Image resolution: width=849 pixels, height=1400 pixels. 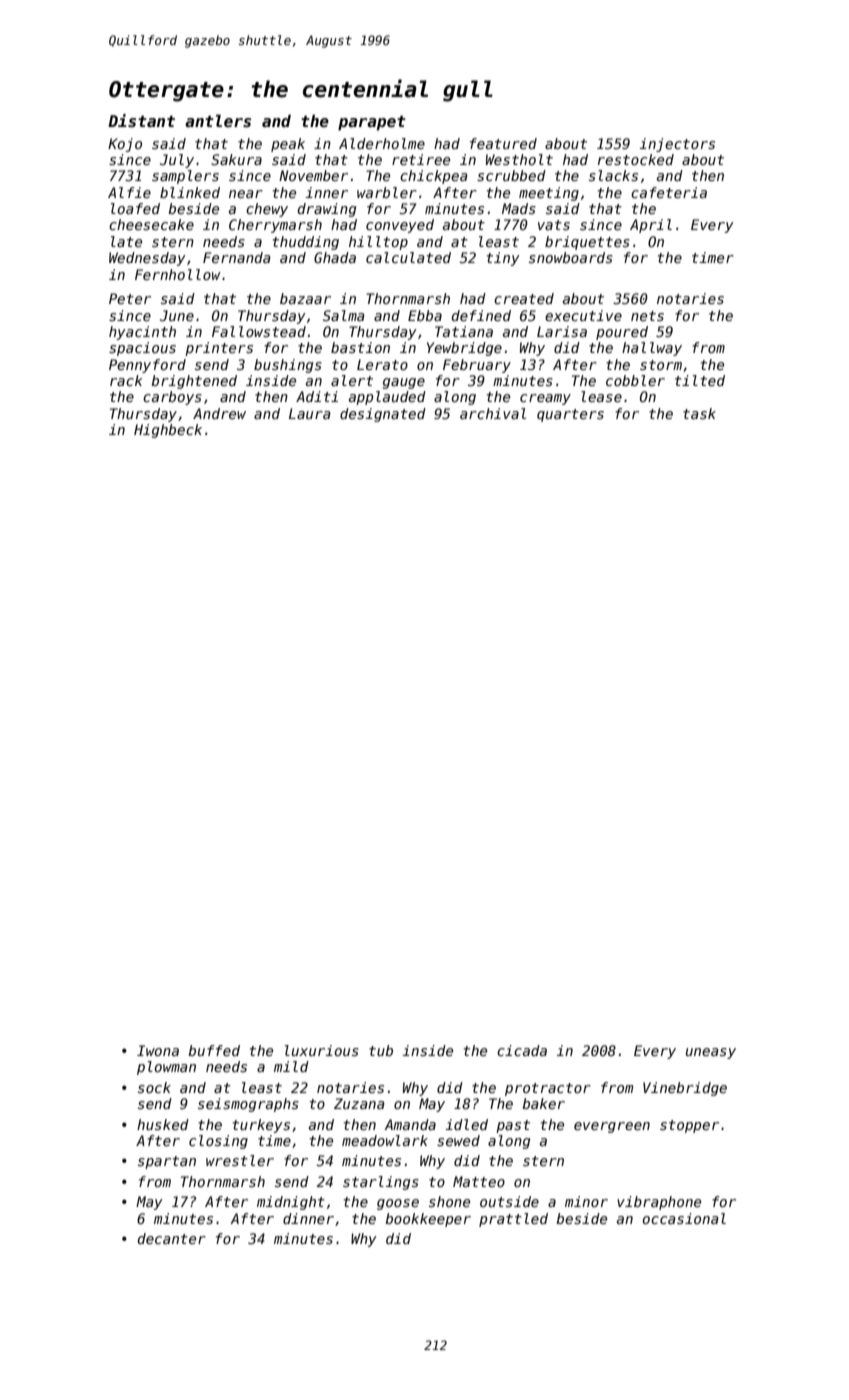 What do you see at coordinates (493, 413) in the screenshot?
I see `archival` at bounding box center [493, 413].
